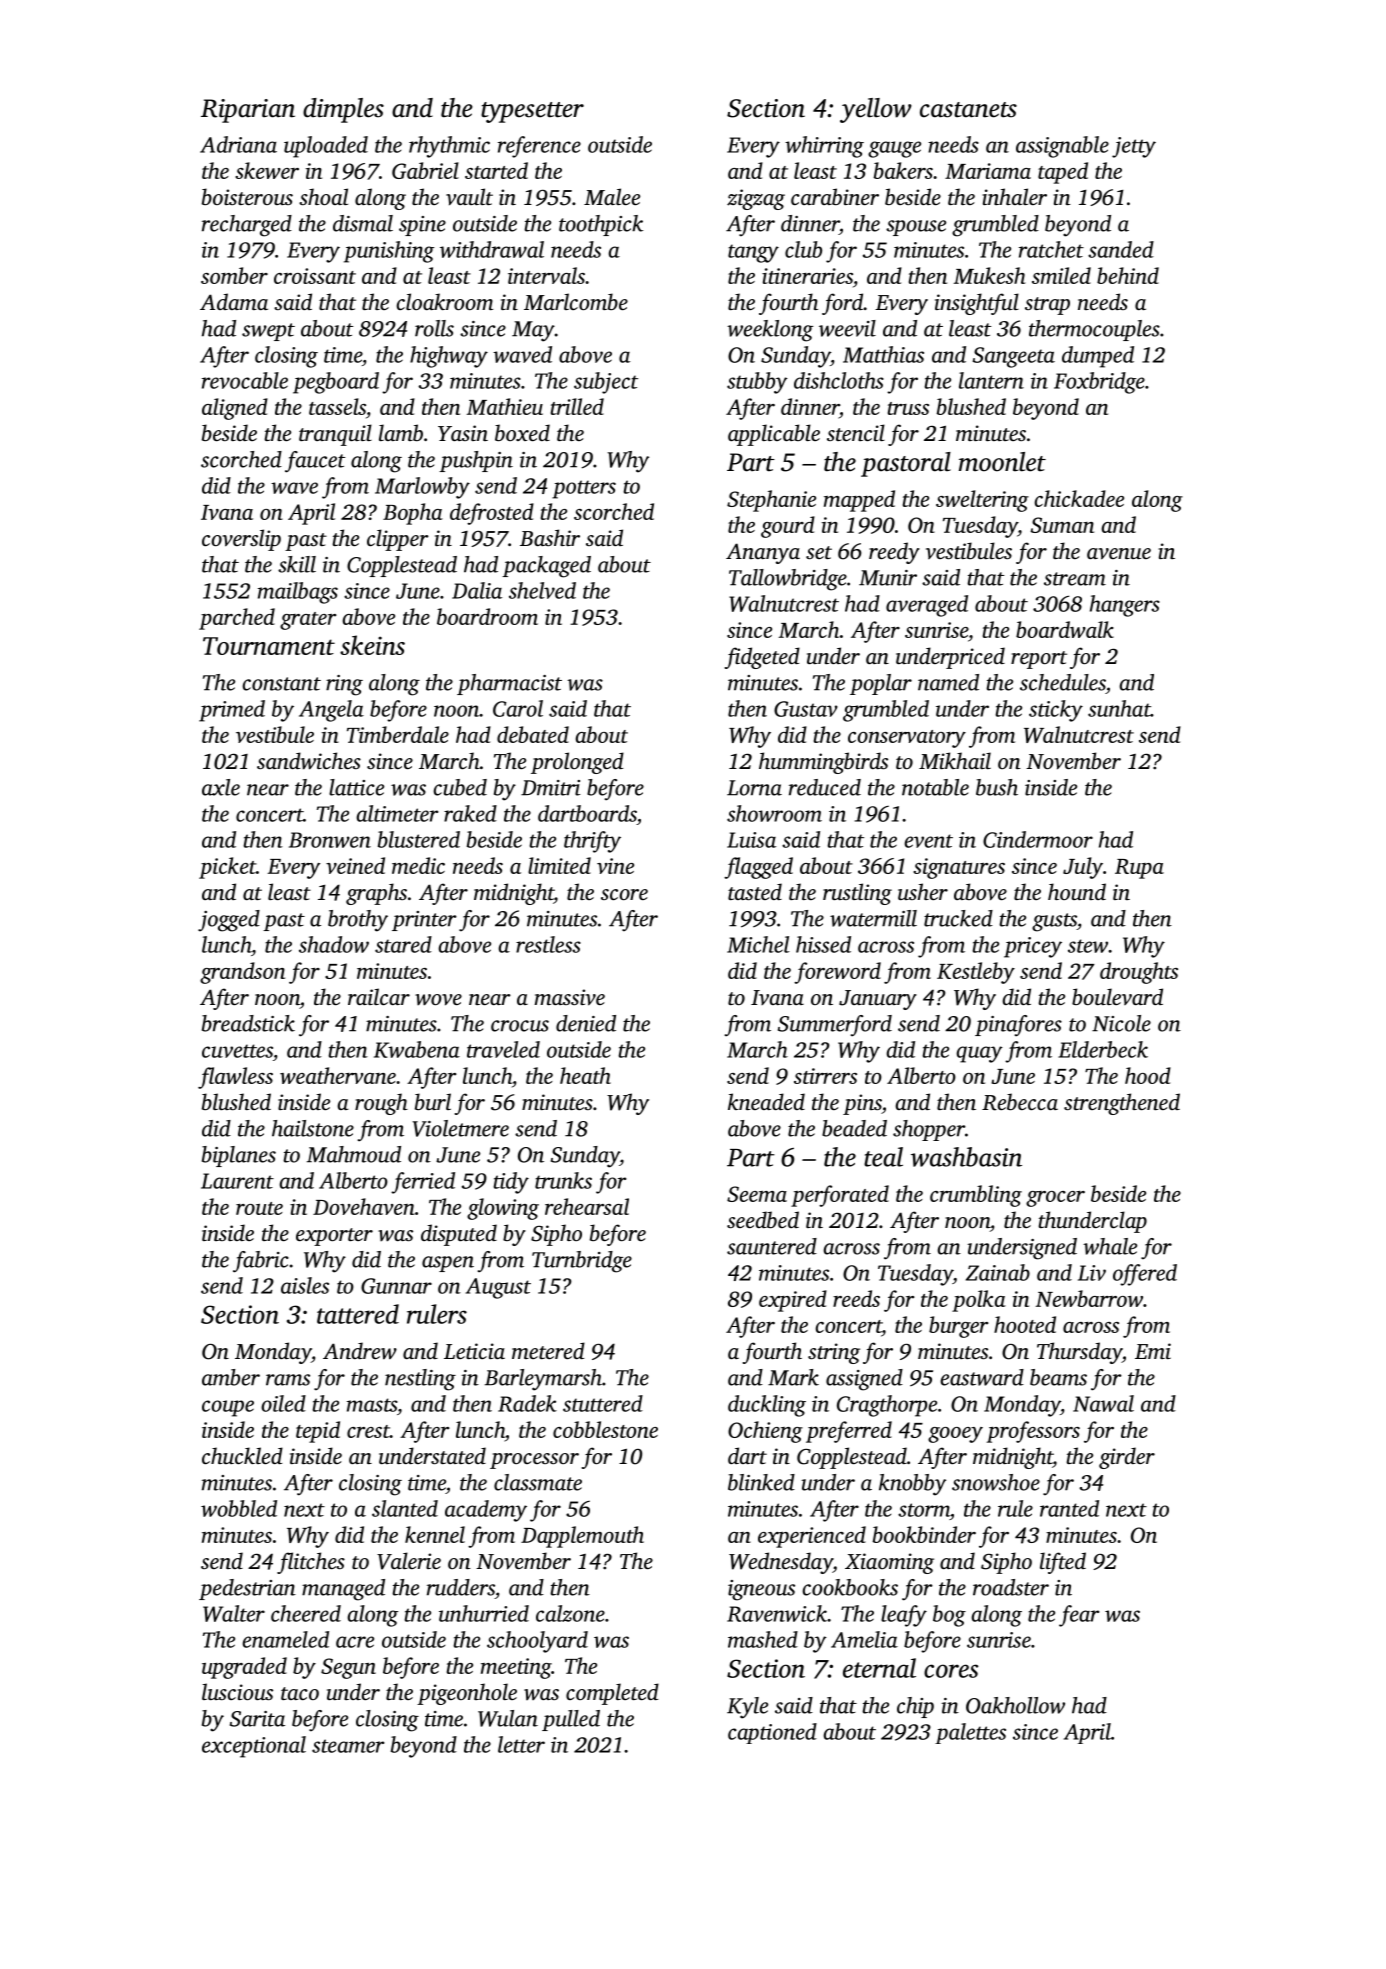 The height and width of the screenshot is (1969, 1386). I want to click on Riparian, so click(248, 111).
